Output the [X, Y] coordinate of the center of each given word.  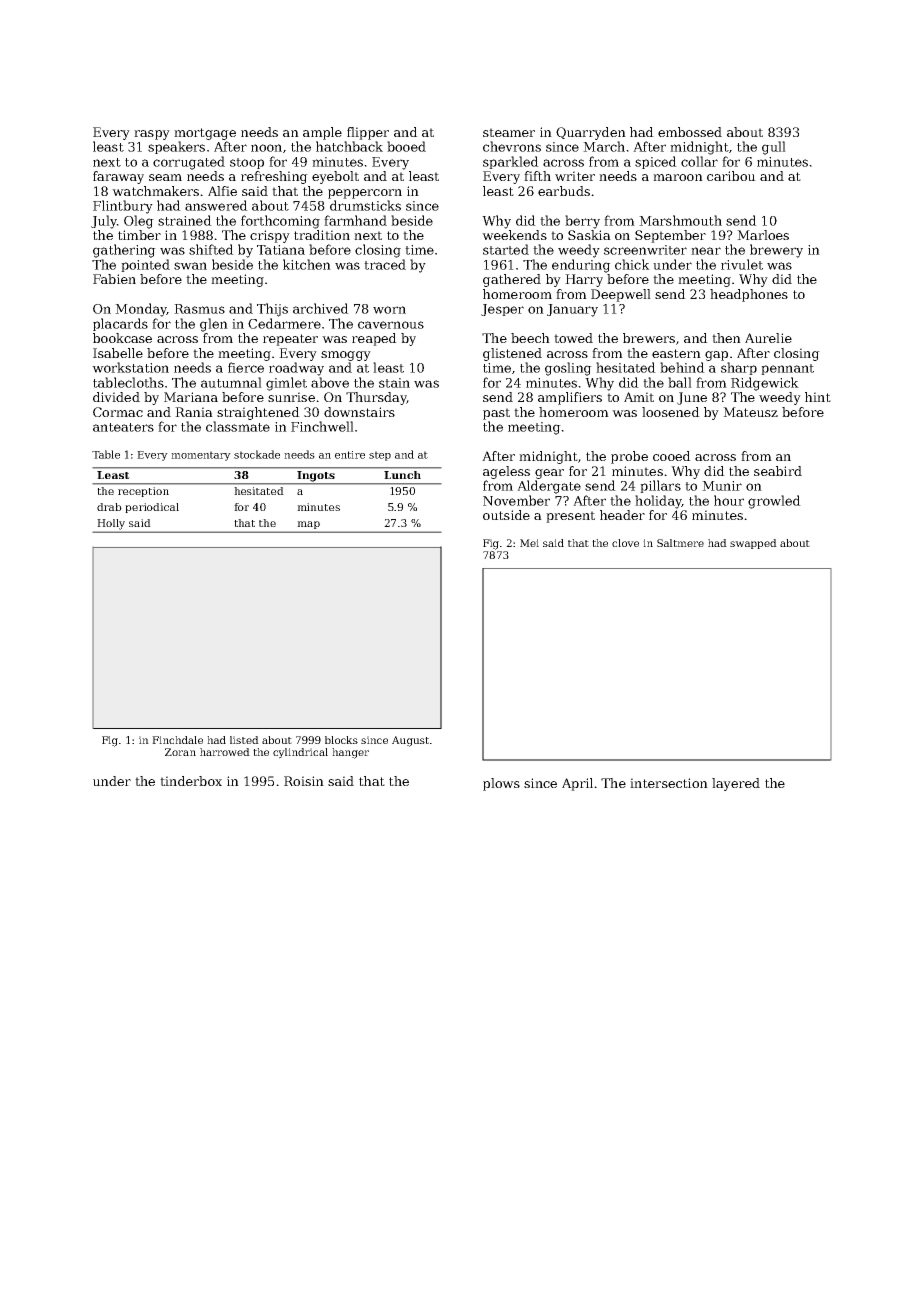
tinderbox [191, 781]
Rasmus [199, 309]
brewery [776, 251]
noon [266, 148]
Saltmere [680, 543]
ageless [506, 472]
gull [774, 148]
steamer [509, 132]
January [572, 310]
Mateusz [750, 412]
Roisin [304, 781]
